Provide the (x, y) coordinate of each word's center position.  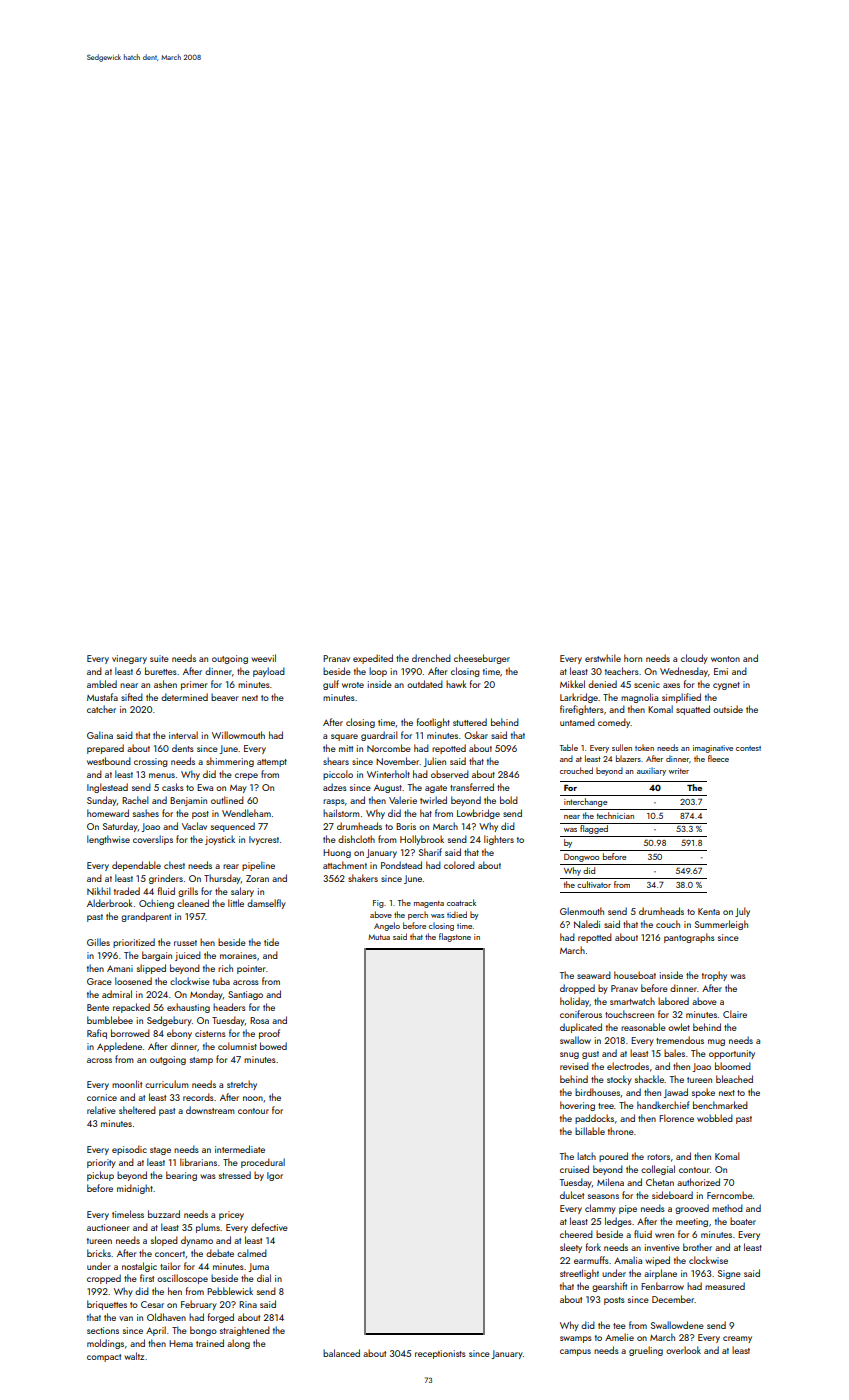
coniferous (581, 1014)
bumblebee (110, 1020)
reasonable (643, 1027)
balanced (341, 1353)
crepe (246, 776)
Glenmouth (582, 911)
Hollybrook (422, 840)
